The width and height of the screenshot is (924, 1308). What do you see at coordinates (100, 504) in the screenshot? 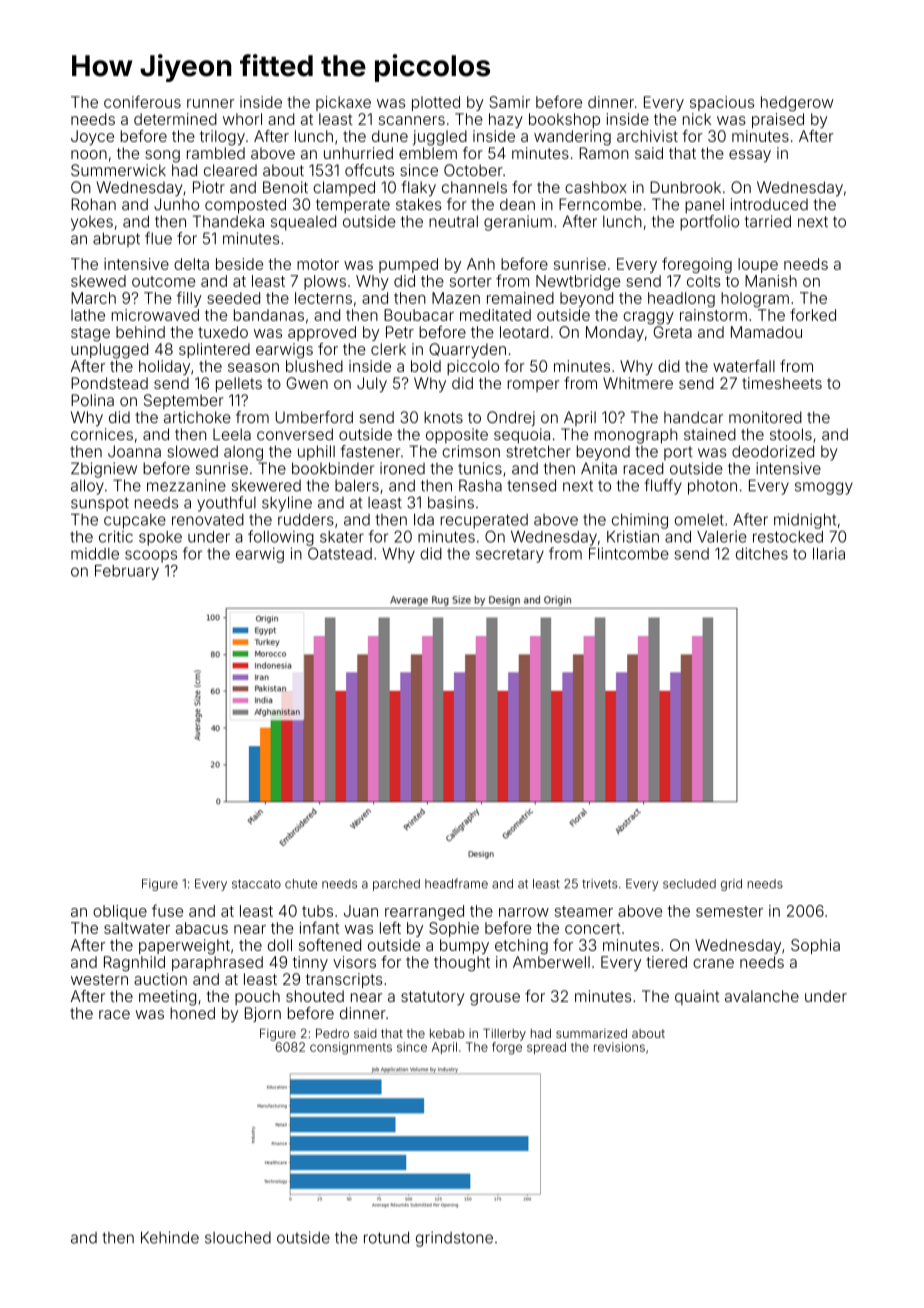
I see `sunspot` at bounding box center [100, 504].
